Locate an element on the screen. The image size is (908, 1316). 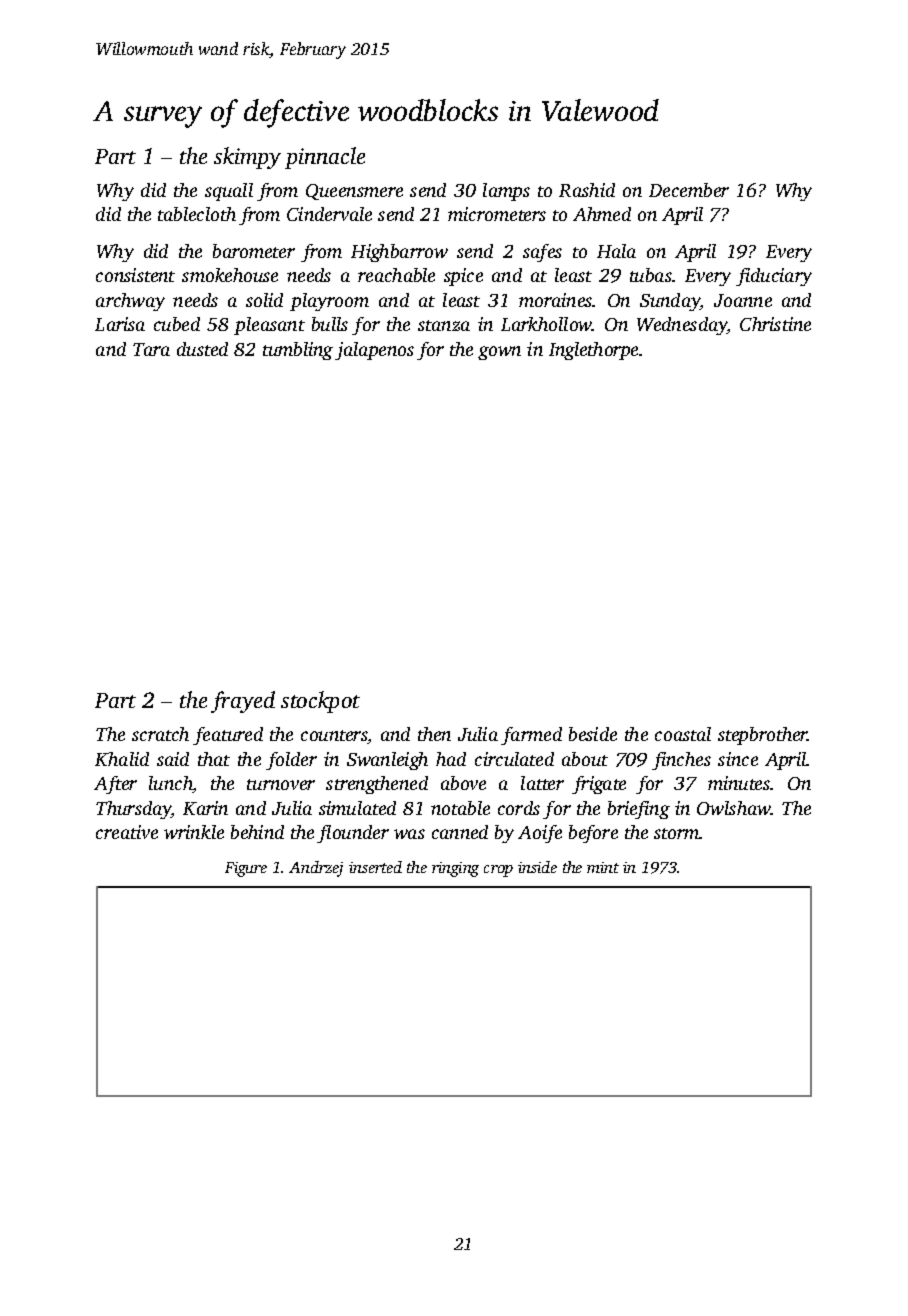
creative is located at coordinates (127, 832).
